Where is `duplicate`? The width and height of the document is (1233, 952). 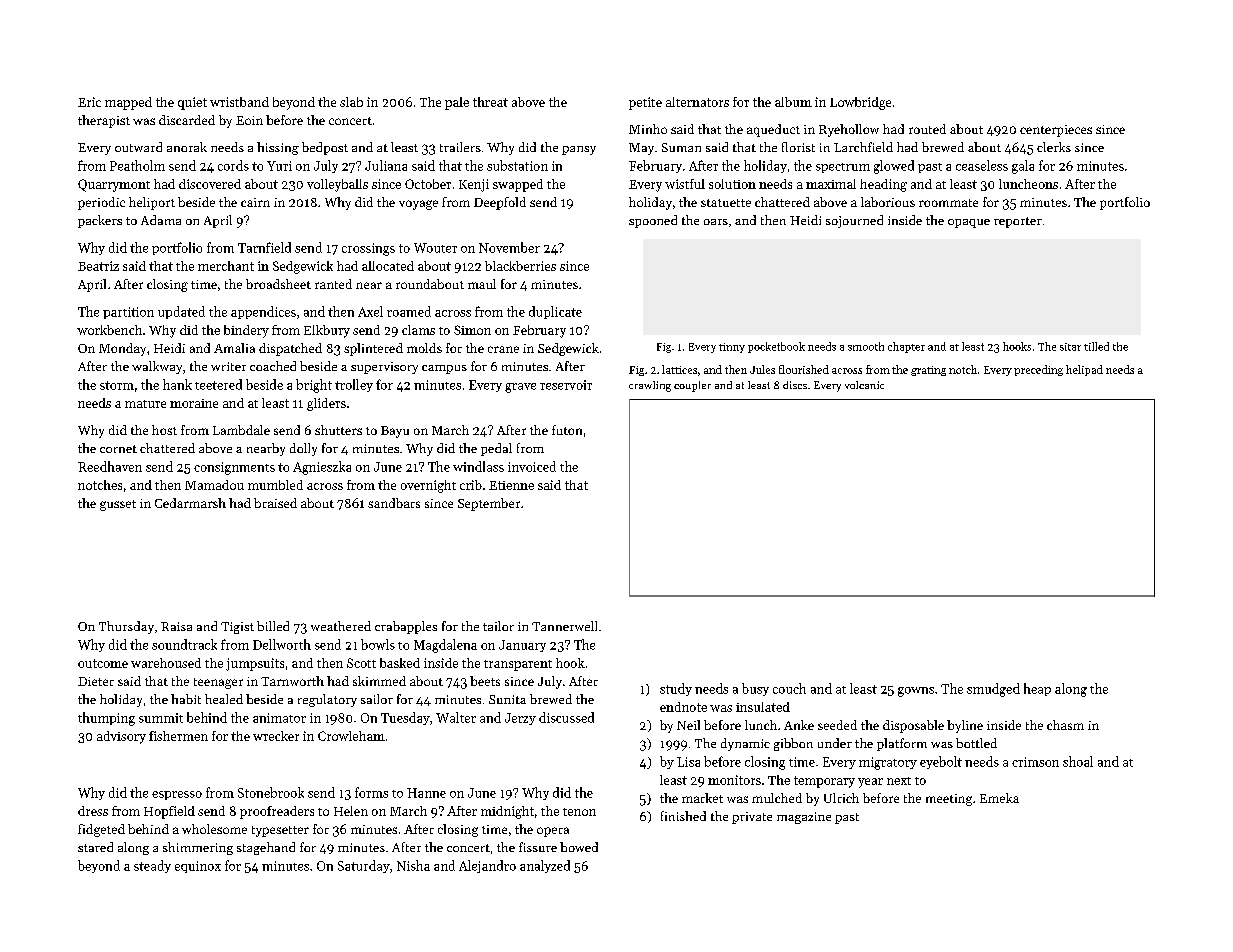 duplicate is located at coordinates (555, 312).
